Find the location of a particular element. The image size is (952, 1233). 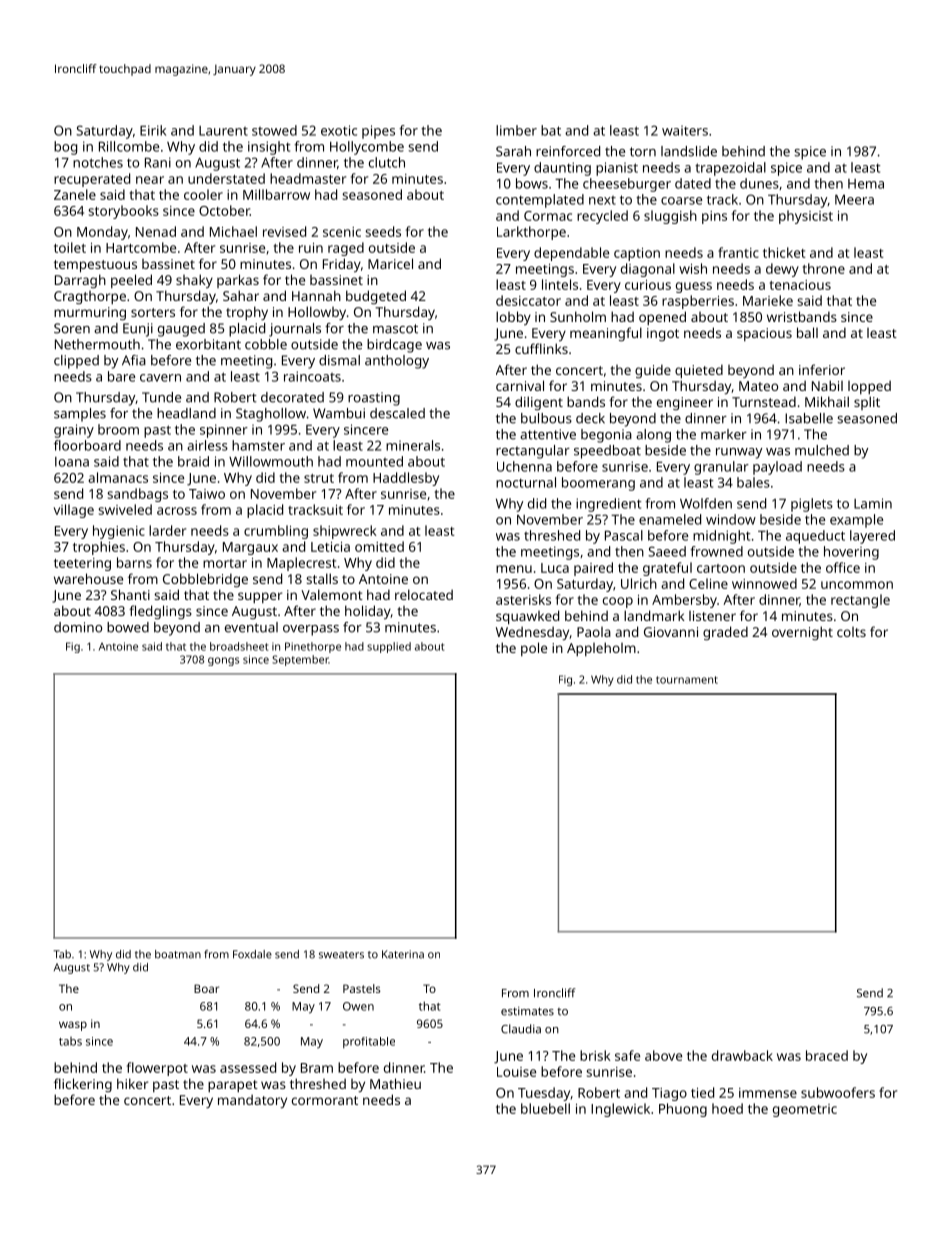

gongs is located at coordinates (223, 661).
